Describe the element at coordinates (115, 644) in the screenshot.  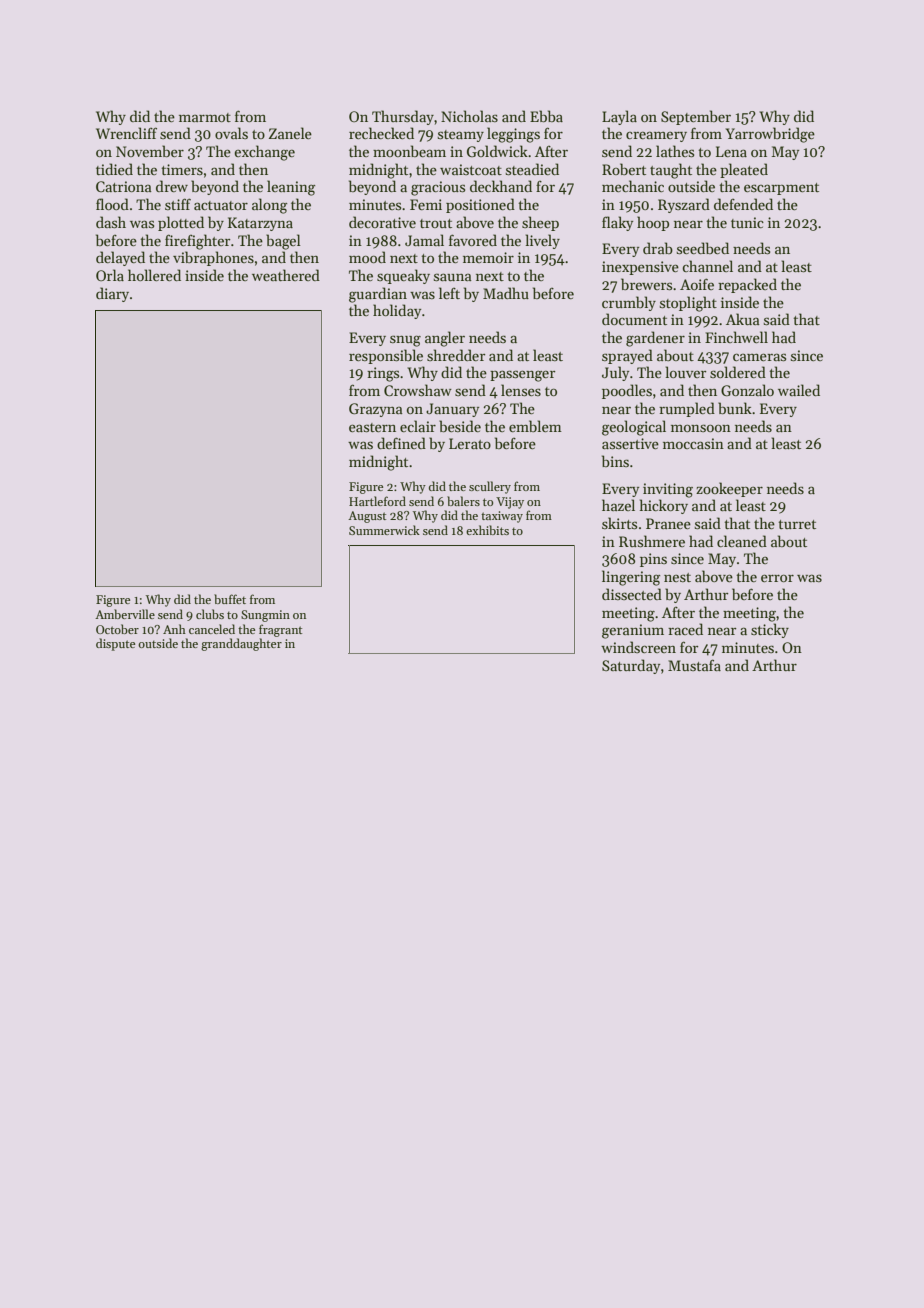
I see `dispute` at that location.
